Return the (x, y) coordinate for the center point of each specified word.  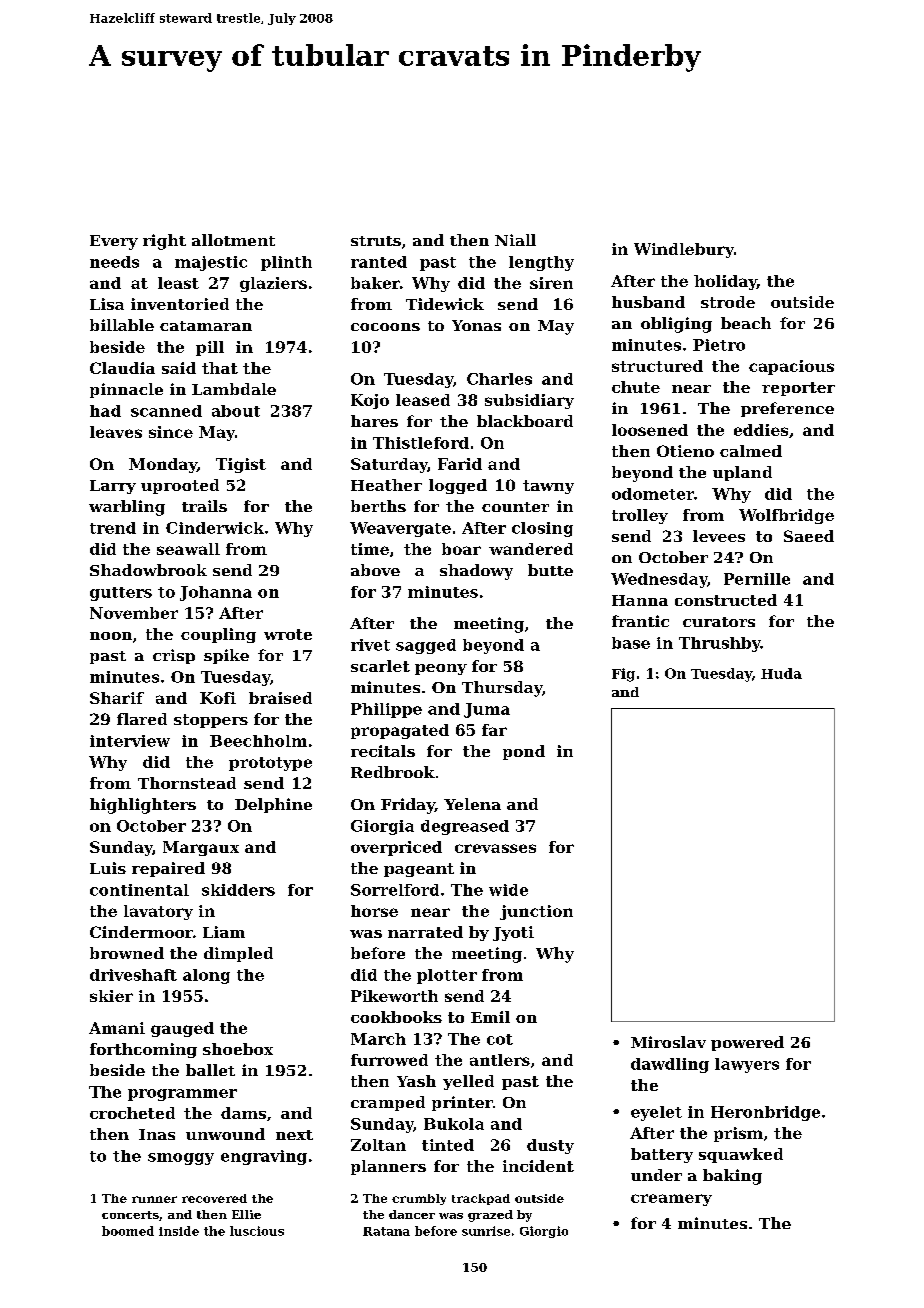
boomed (128, 1231)
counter (515, 507)
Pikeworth (394, 996)
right (164, 242)
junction (536, 912)
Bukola (454, 1124)
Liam (224, 932)
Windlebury (684, 250)
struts (376, 241)
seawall (188, 549)
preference (787, 409)
